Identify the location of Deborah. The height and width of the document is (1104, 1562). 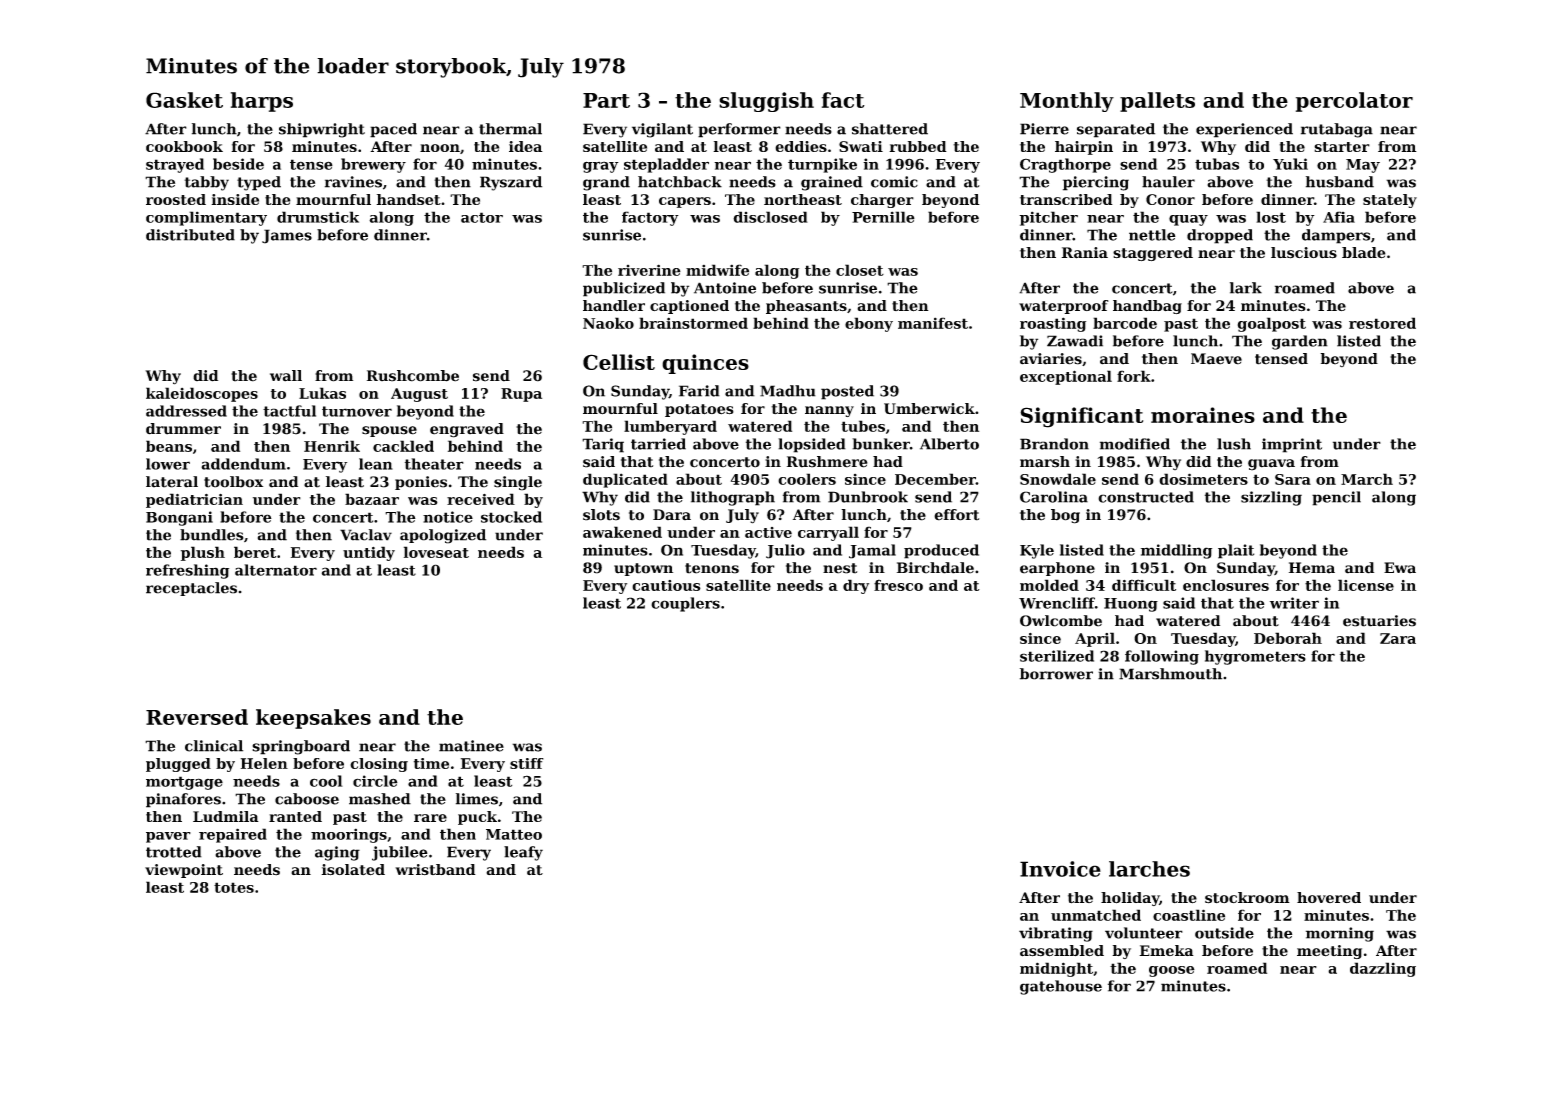
(1288, 638).
